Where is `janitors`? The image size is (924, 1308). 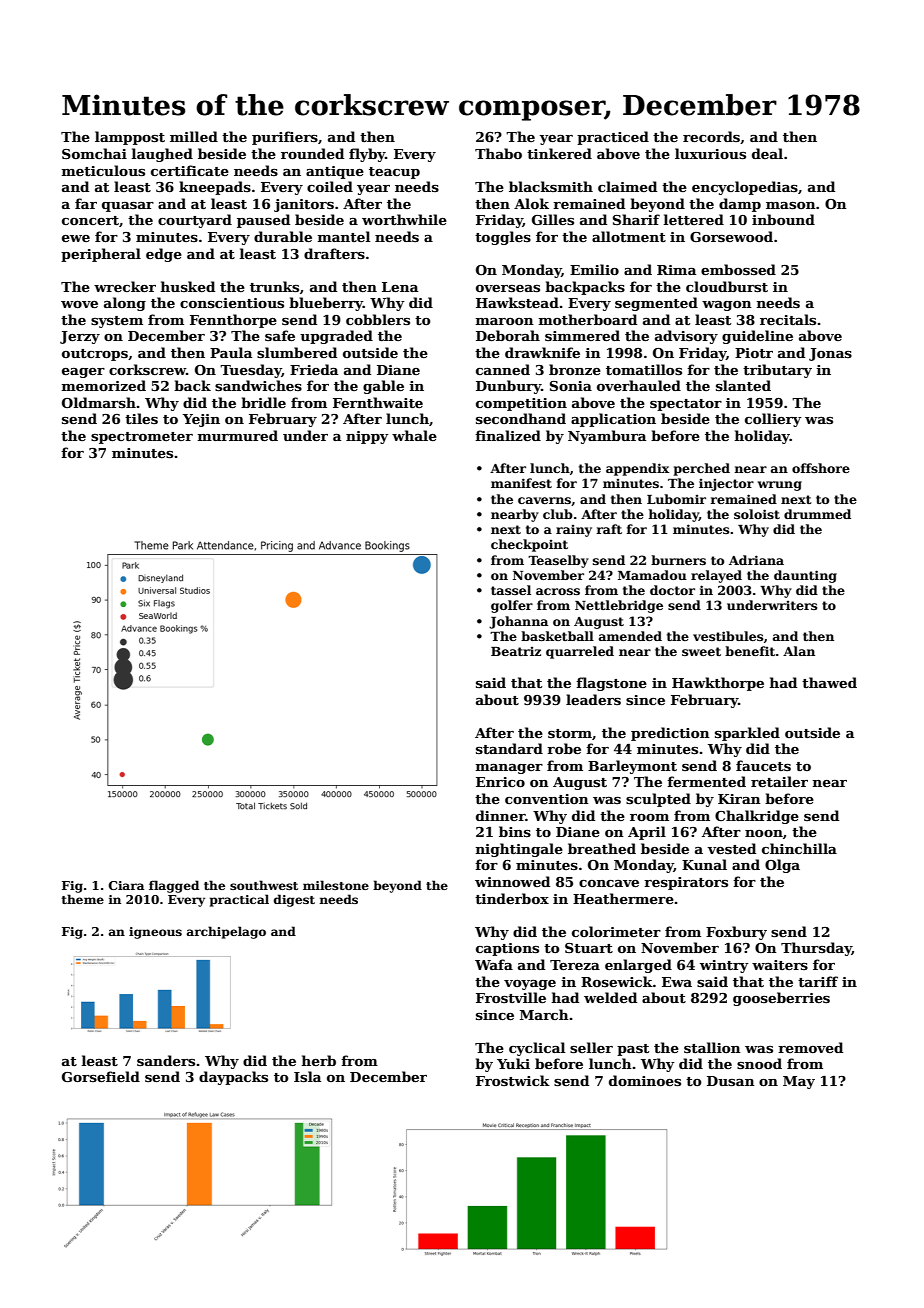
janitors is located at coordinates (304, 205).
